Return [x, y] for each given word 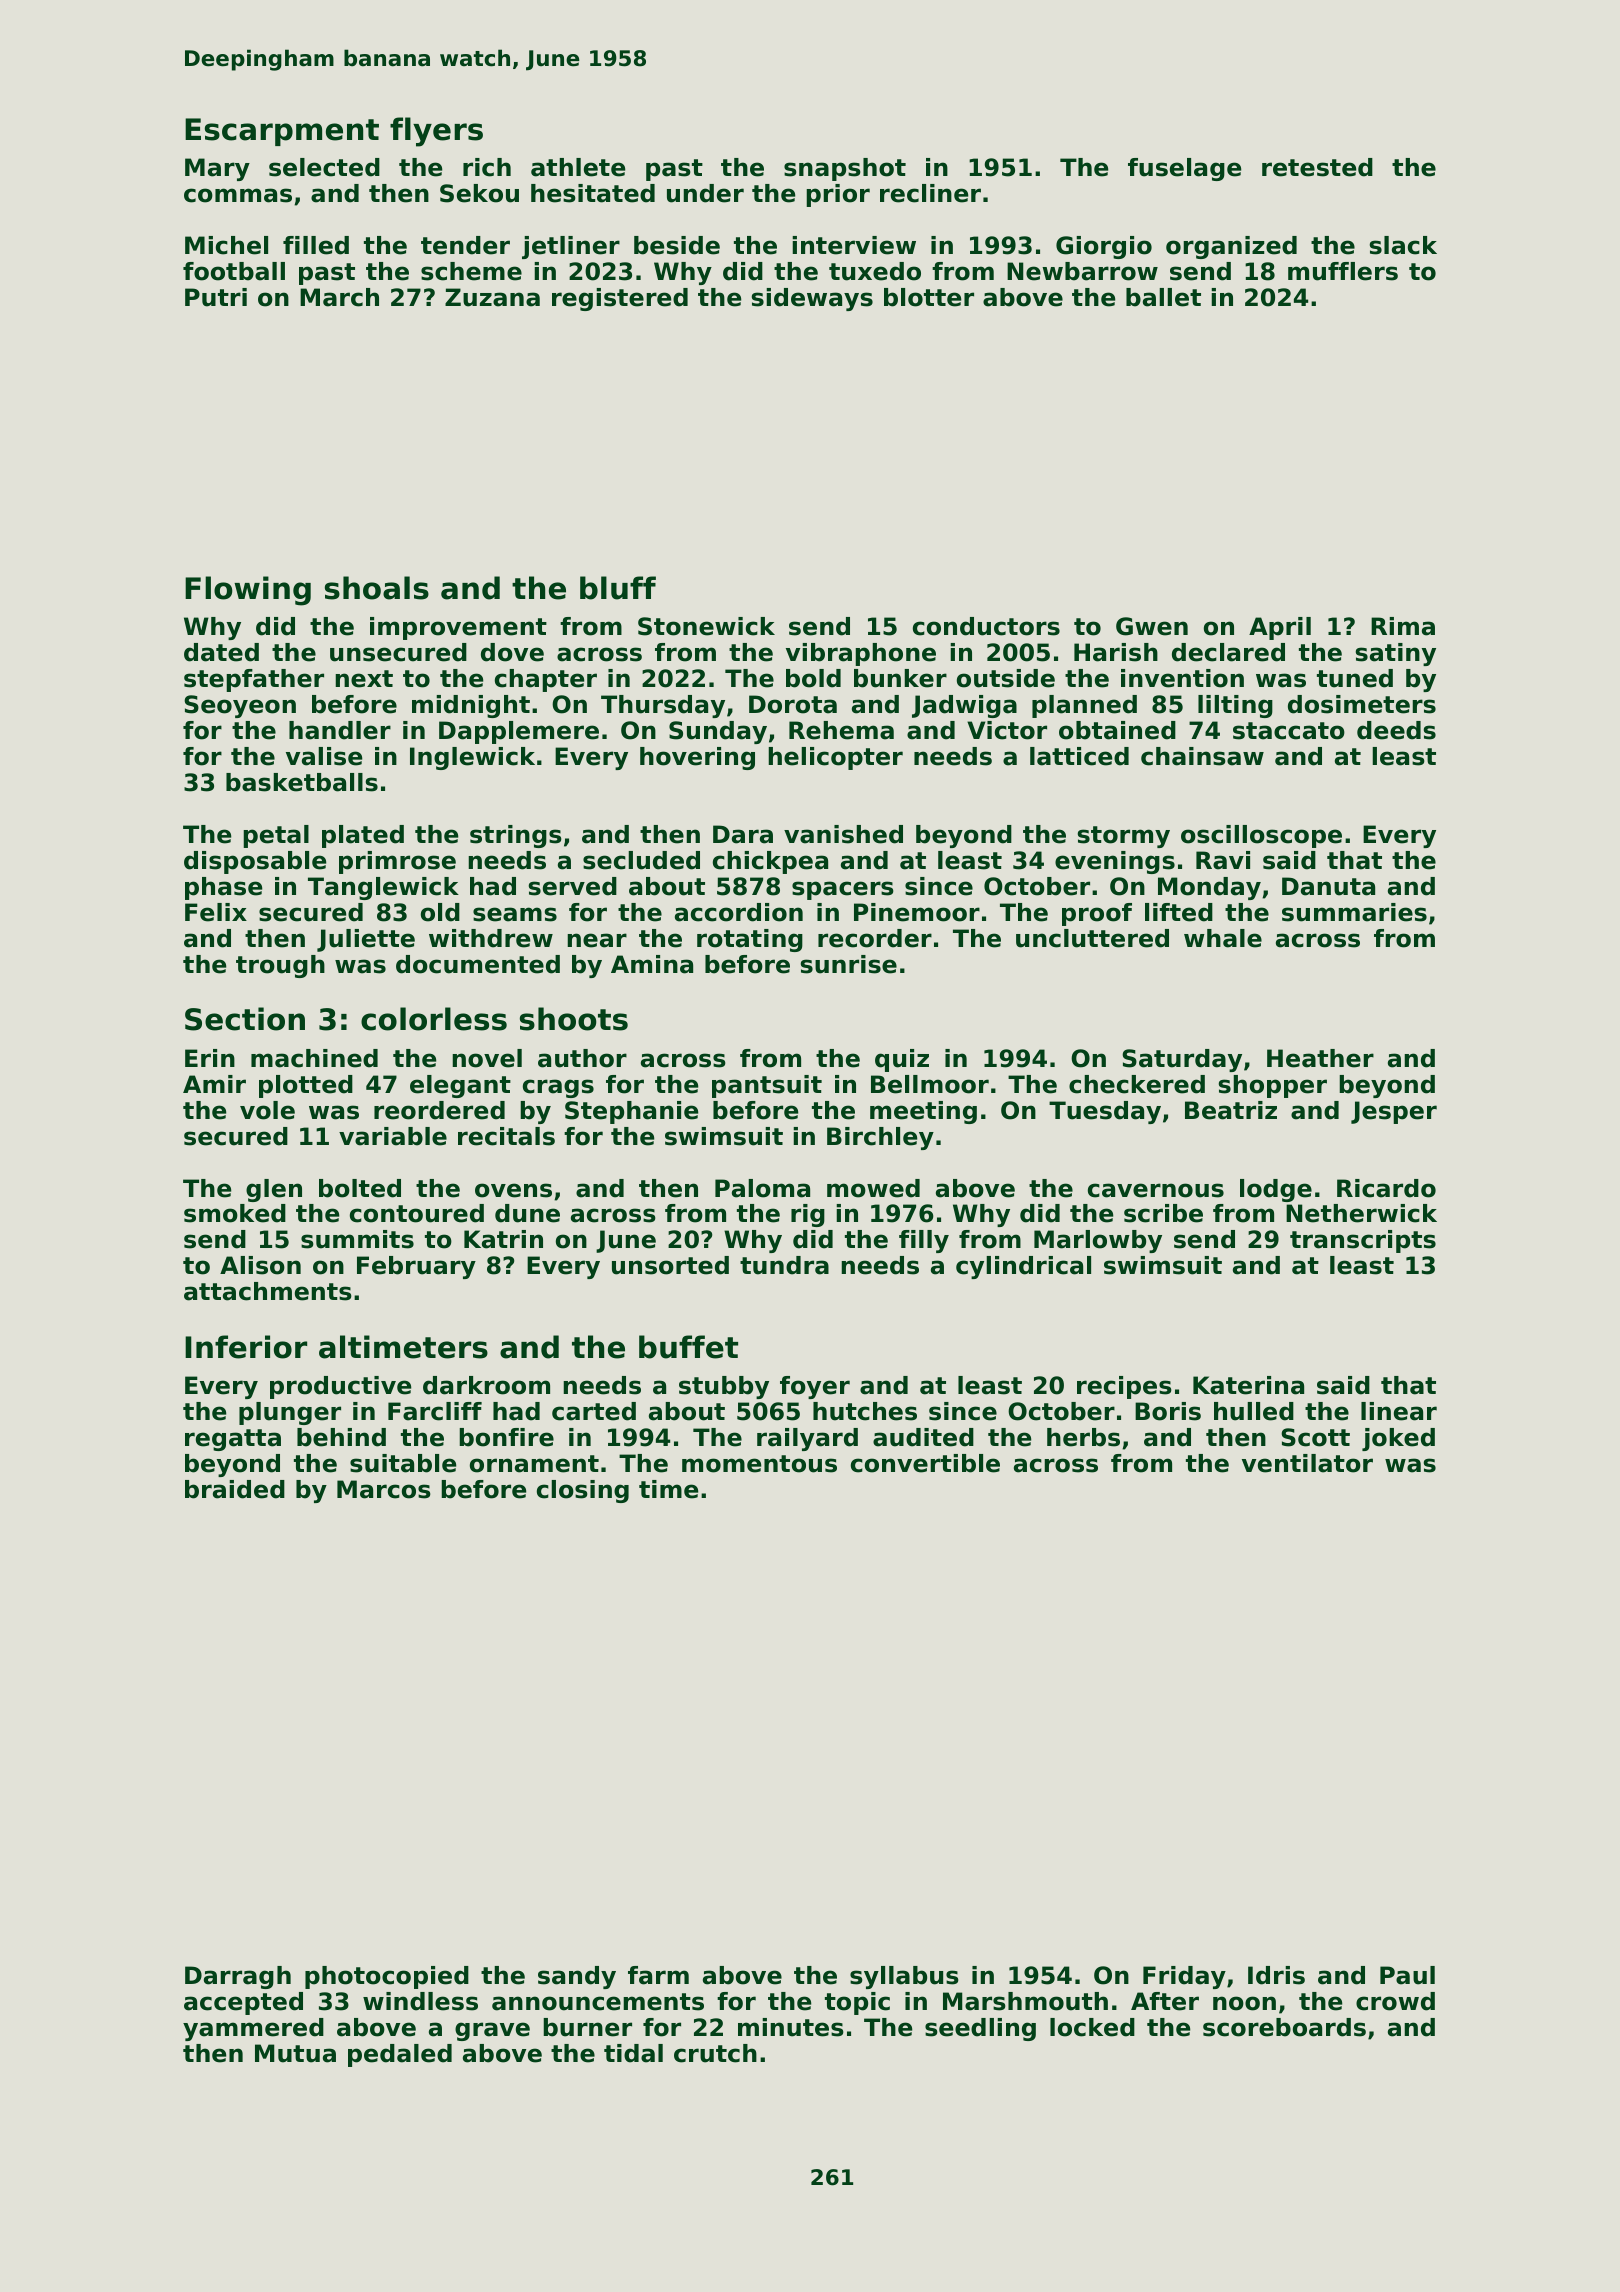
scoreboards [1284, 2027]
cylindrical [1023, 1267]
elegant [460, 1086]
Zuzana [492, 297]
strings [516, 836]
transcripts [1363, 1241]
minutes [791, 2027]
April [1280, 628]
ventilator [1307, 1463]
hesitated [593, 193]
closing [583, 1491]
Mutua [295, 2053]
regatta [233, 1440]
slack [1403, 245]
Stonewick [706, 626]
